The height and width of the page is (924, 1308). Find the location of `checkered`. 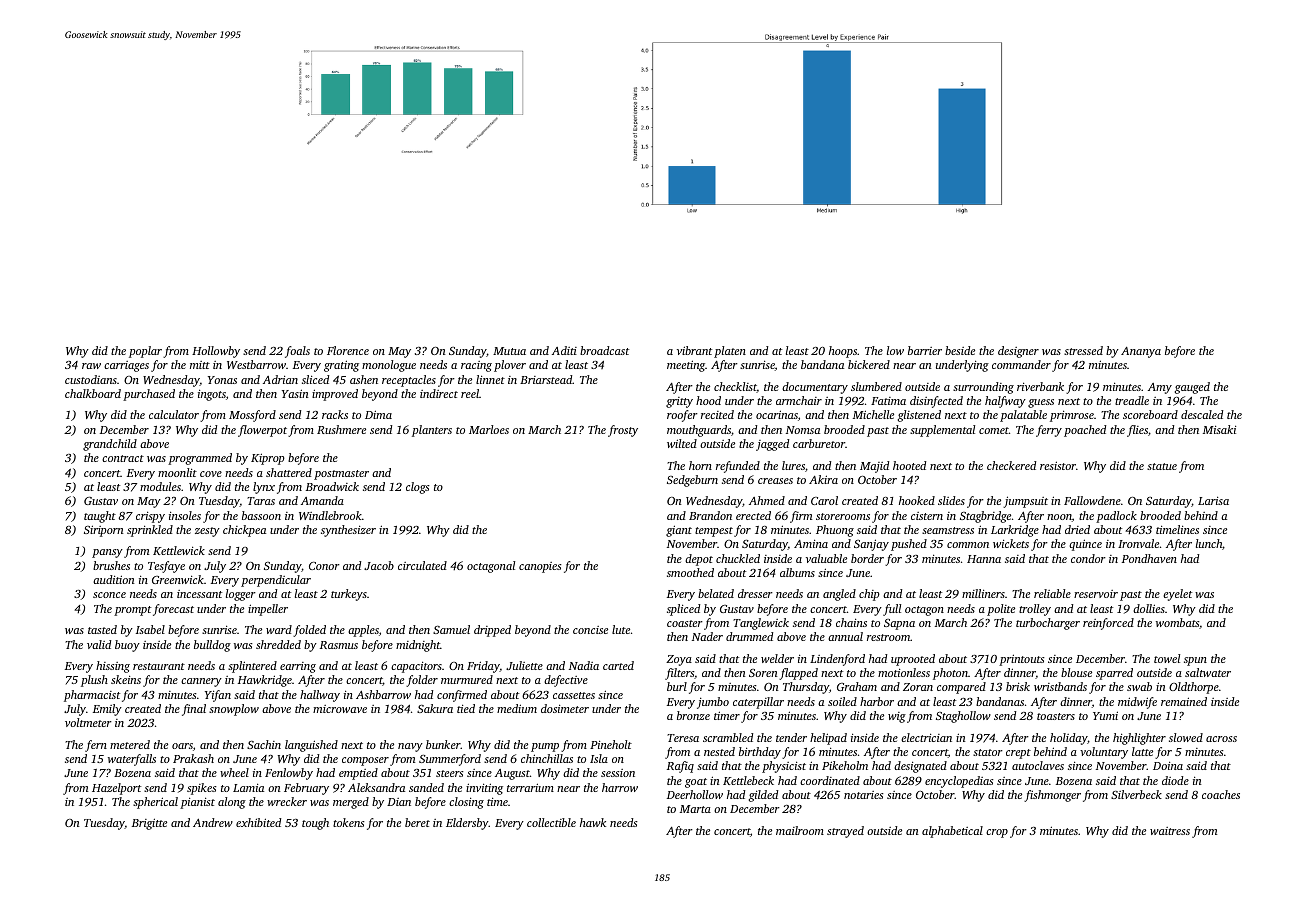

checkered is located at coordinates (1011, 465).
